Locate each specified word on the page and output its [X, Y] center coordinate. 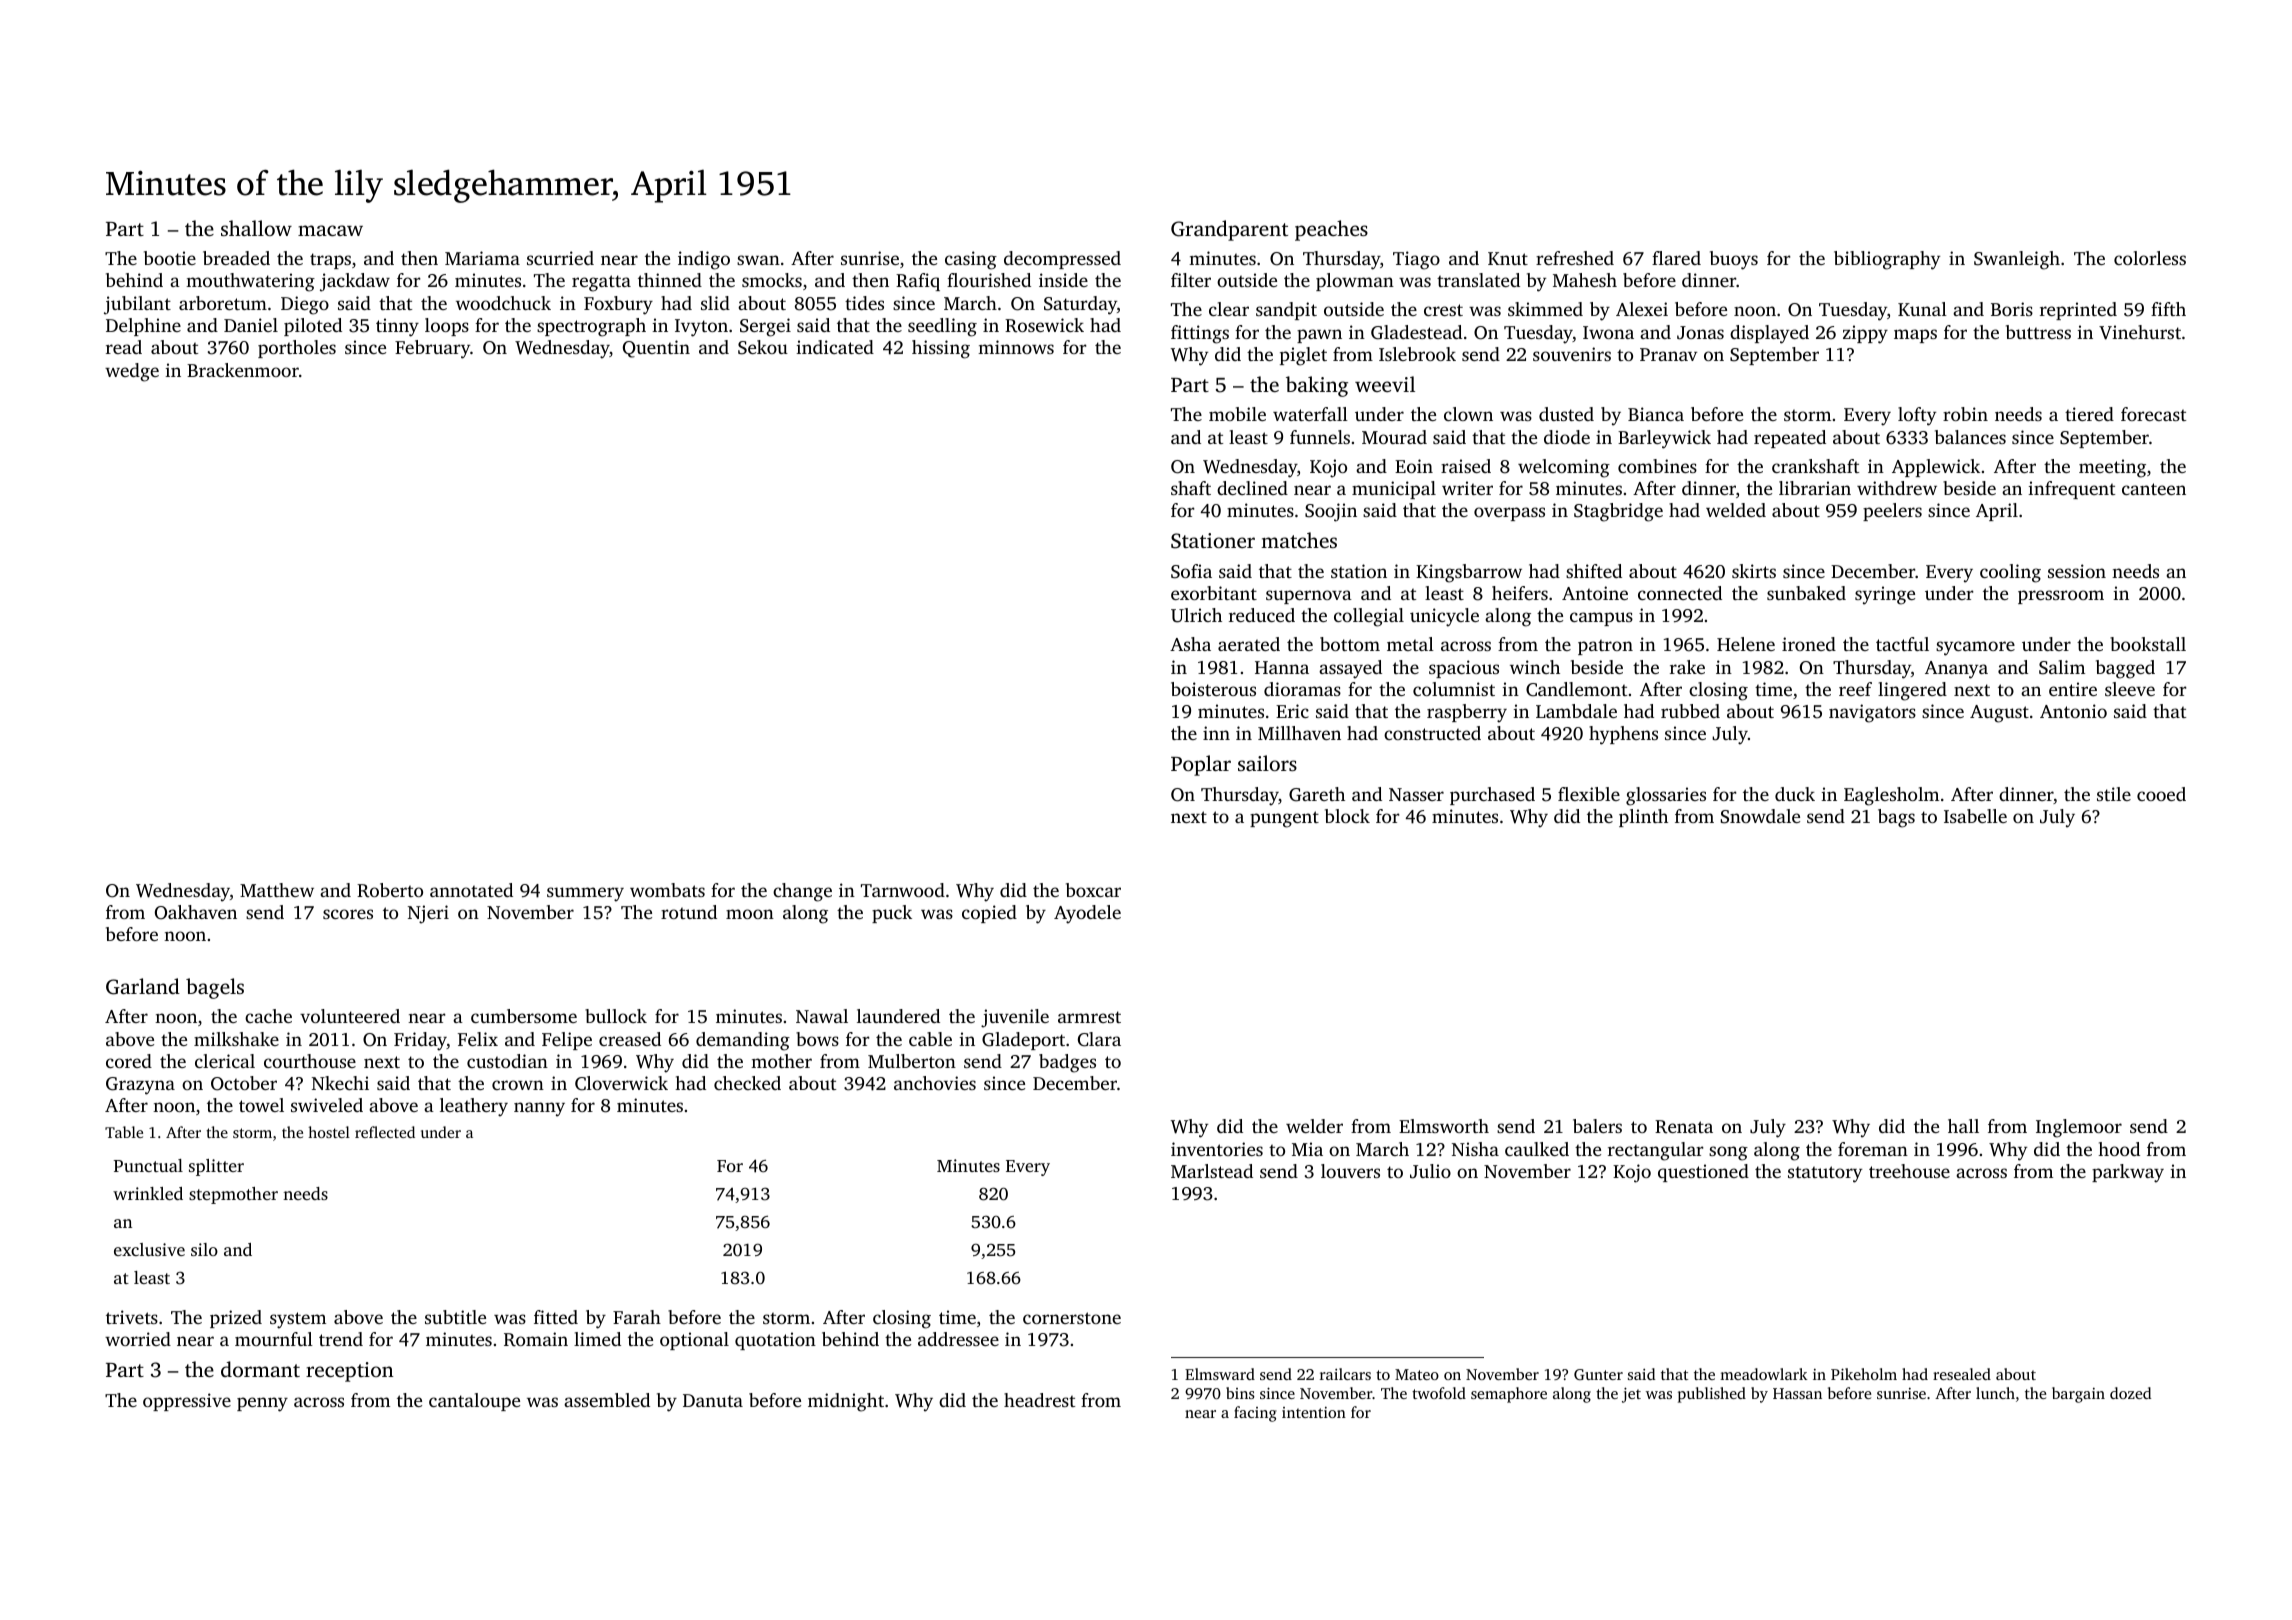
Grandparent [1229, 230]
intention [1314, 1412]
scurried [560, 258]
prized [236, 1319]
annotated [471, 890]
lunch [1995, 1393]
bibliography [1887, 260]
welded [1736, 510]
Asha [1190, 644]
